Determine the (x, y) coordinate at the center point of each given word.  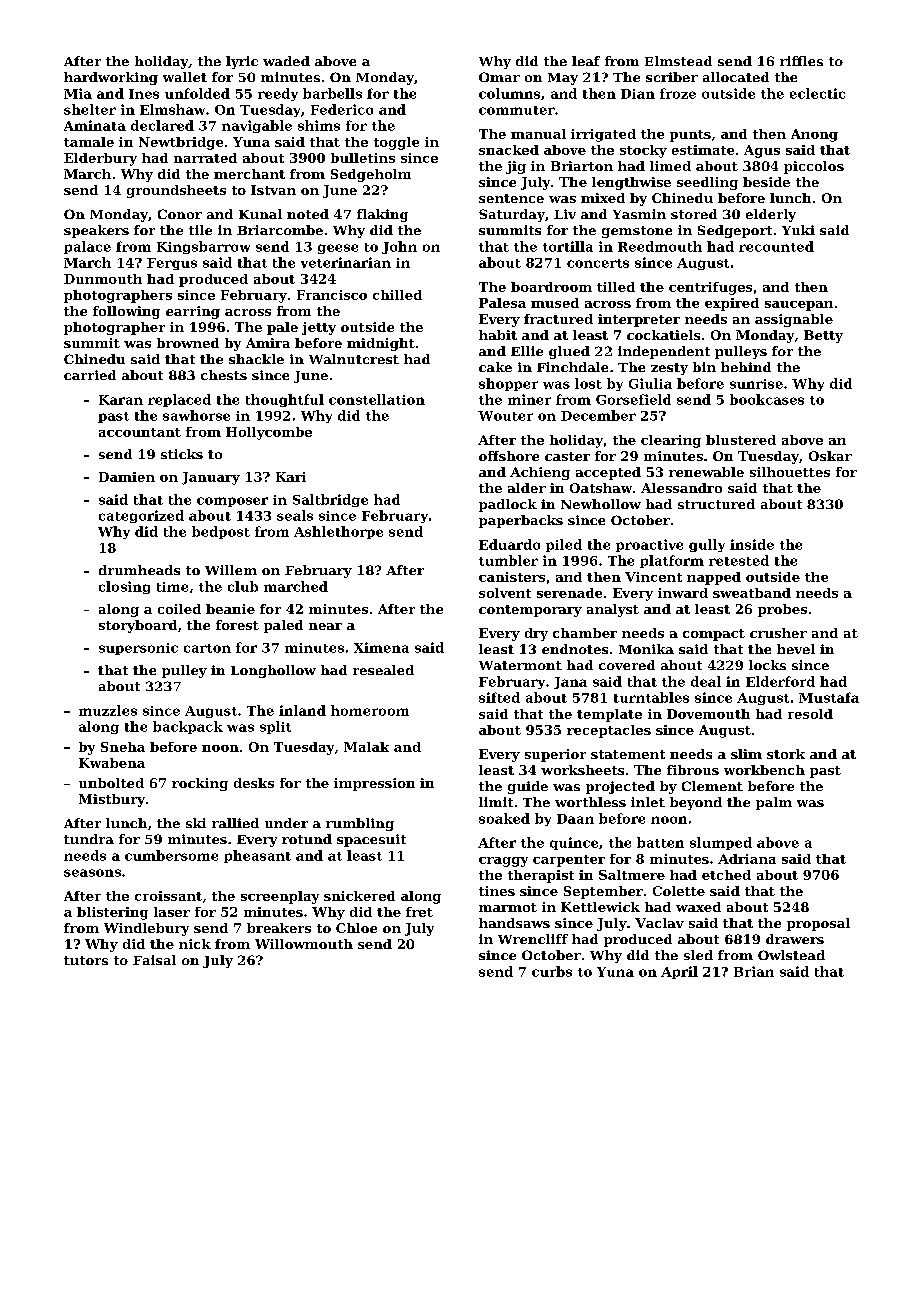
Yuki (798, 230)
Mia (78, 93)
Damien (127, 477)
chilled (397, 295)
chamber (585, 633)
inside (752, 544)
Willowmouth (304, 944)
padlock (508, 505)
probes (782, 610)
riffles (801, 61)
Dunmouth (103, 279)
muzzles (108, 710)
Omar (499, 77)
